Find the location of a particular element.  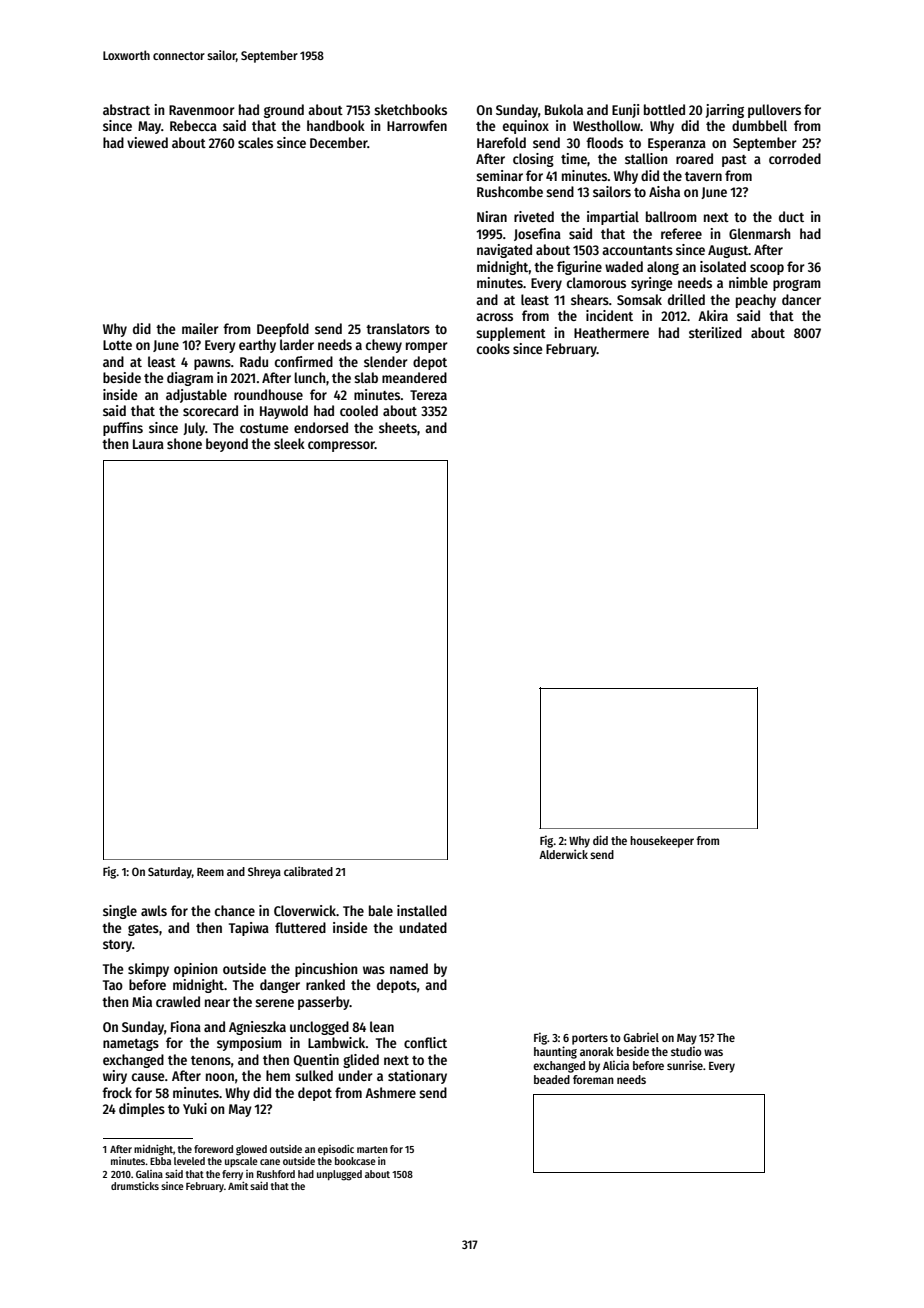

sketchbooks is located at coordinates (410, 109).
